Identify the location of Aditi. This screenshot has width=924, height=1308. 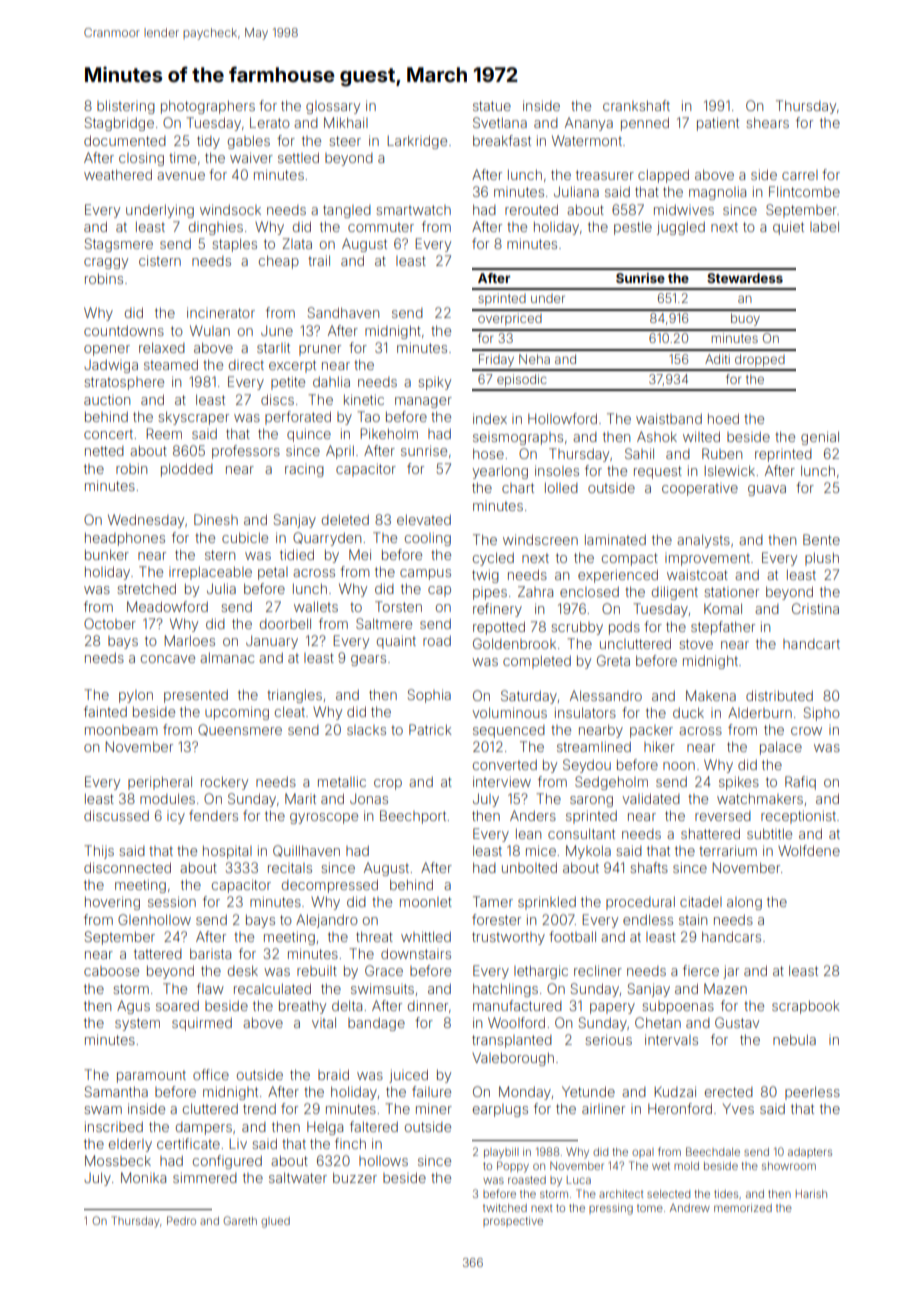
(717, 359).
